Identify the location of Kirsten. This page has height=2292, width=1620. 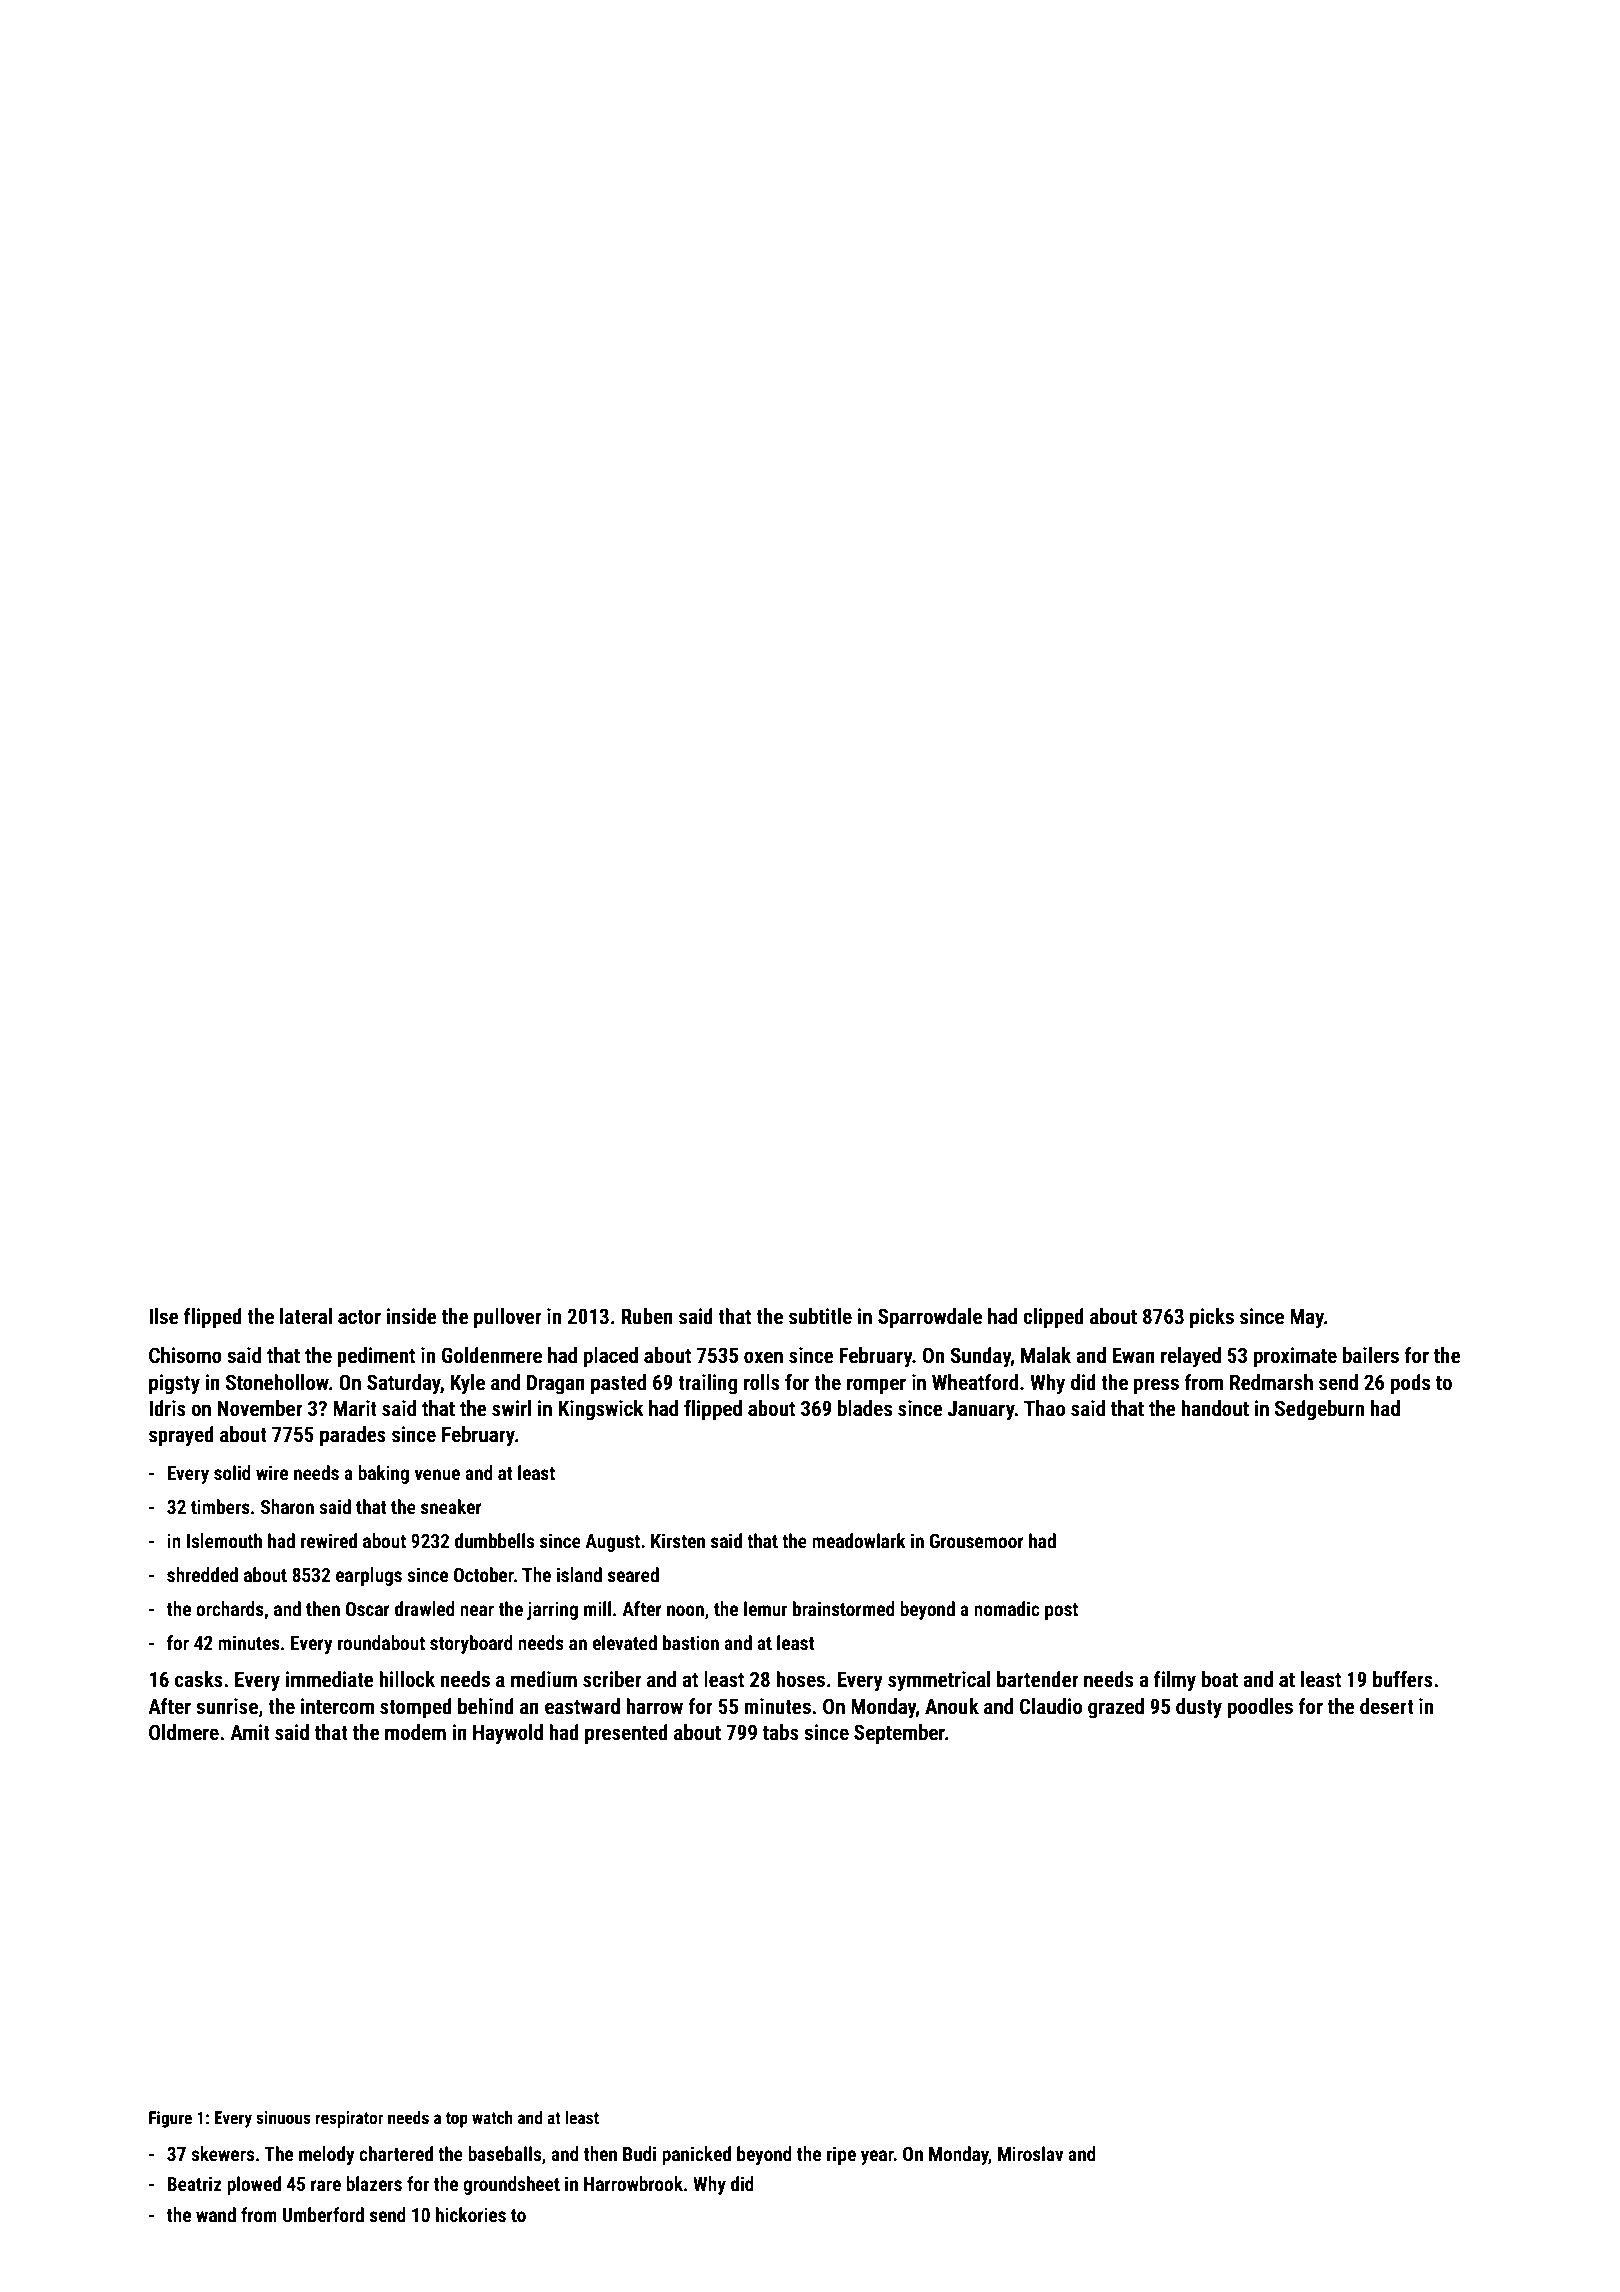
(678, 1540).
